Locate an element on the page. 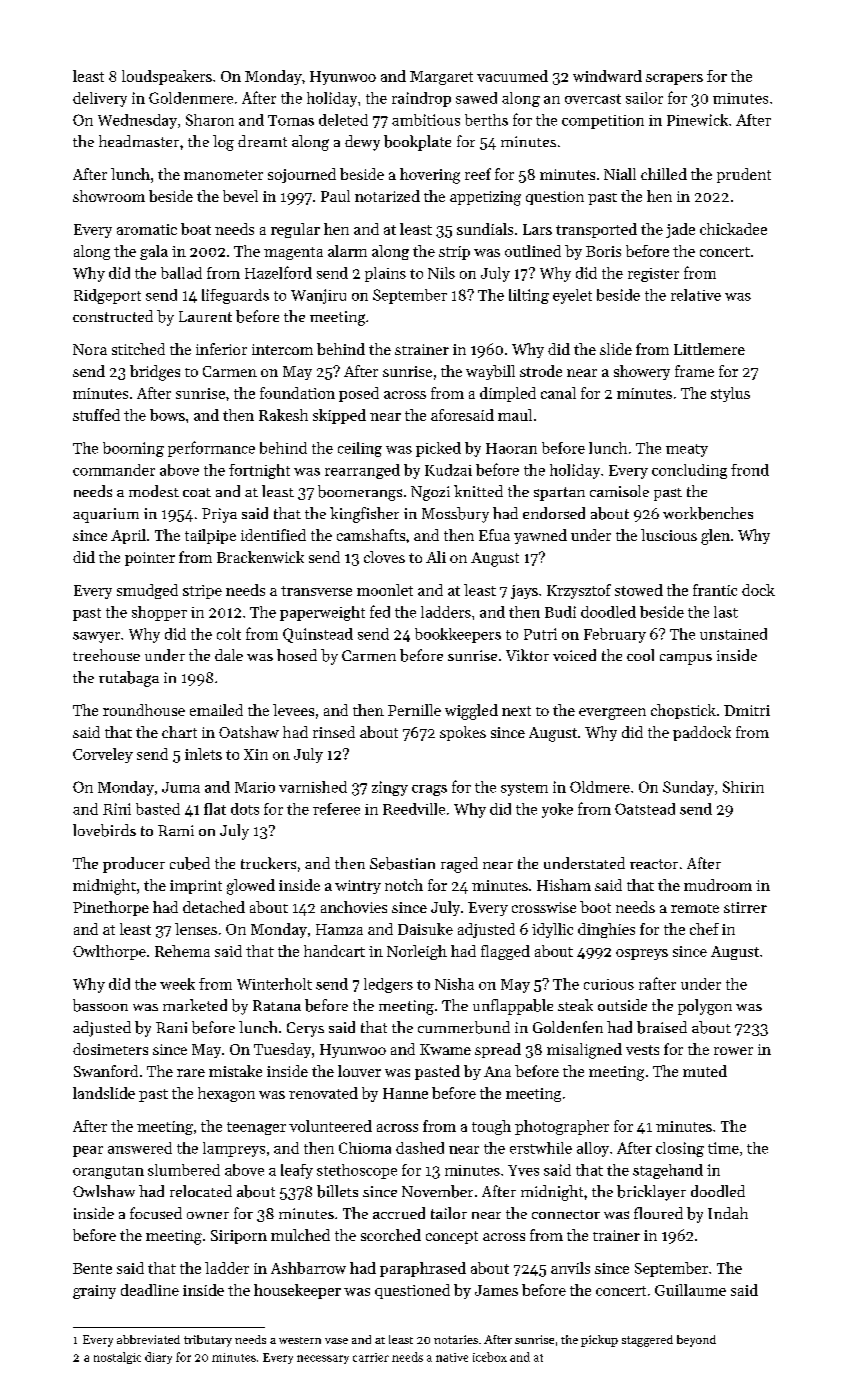 The height and width of the image is (1400, 849). tailpipe is located at coordinates (210, 536).
